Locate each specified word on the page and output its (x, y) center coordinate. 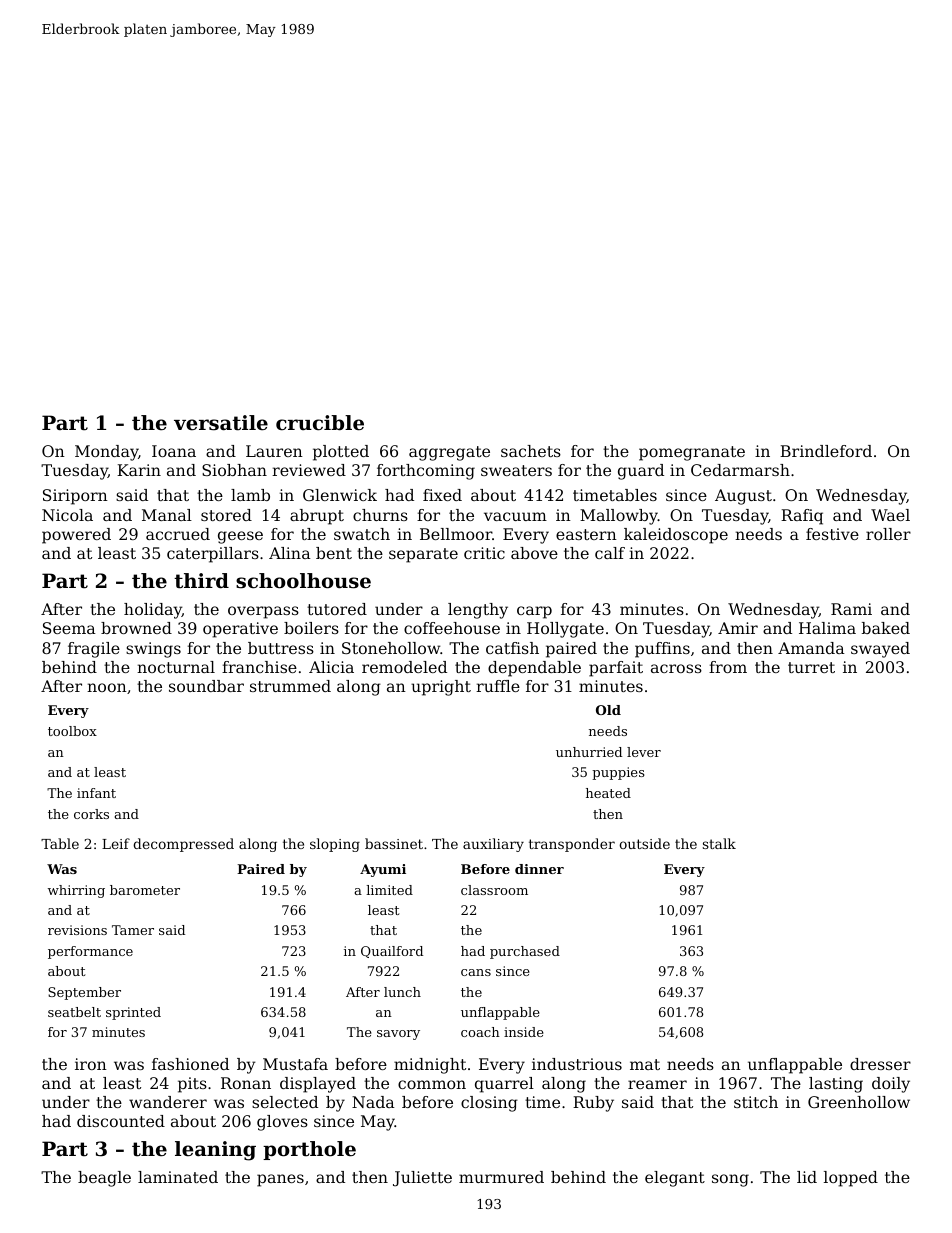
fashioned (190, 1064)
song (730, 1180)
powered (76, 536)
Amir (738, 628)
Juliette (422, 1179)
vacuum (515, 516)
